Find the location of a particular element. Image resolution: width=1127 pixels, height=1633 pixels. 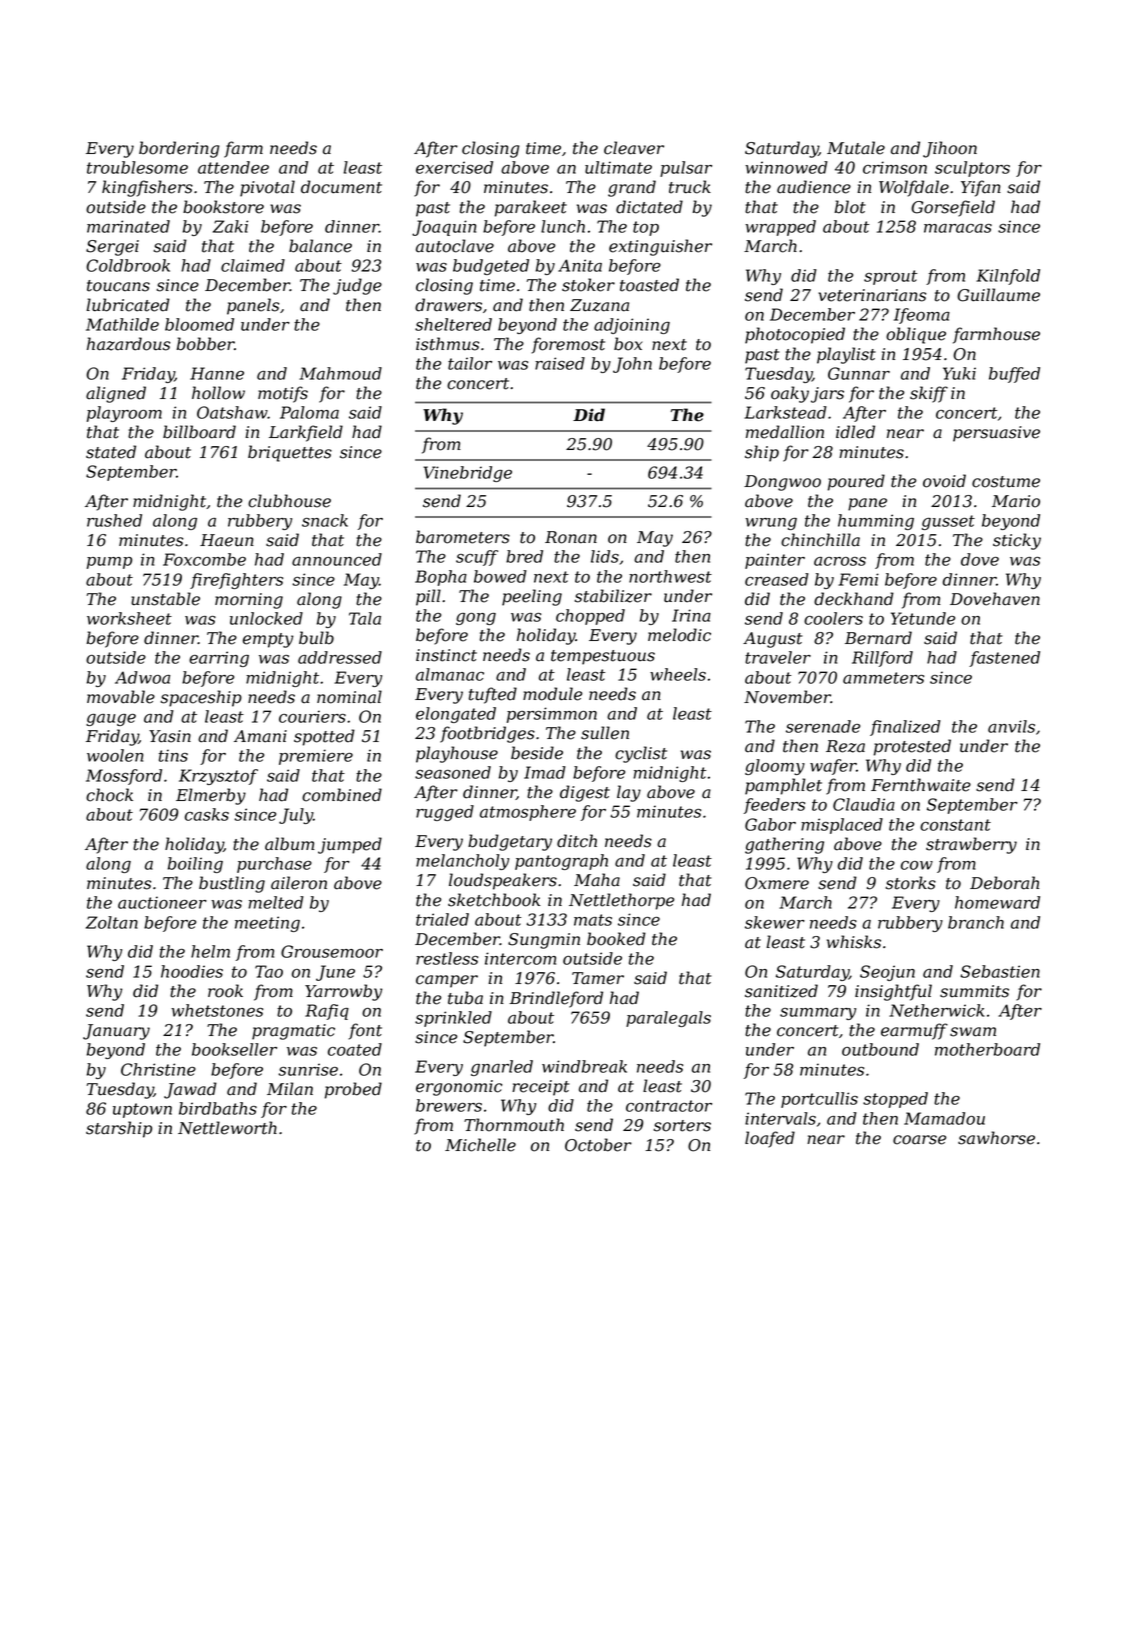

raised is located at coordinates (560, 363).
